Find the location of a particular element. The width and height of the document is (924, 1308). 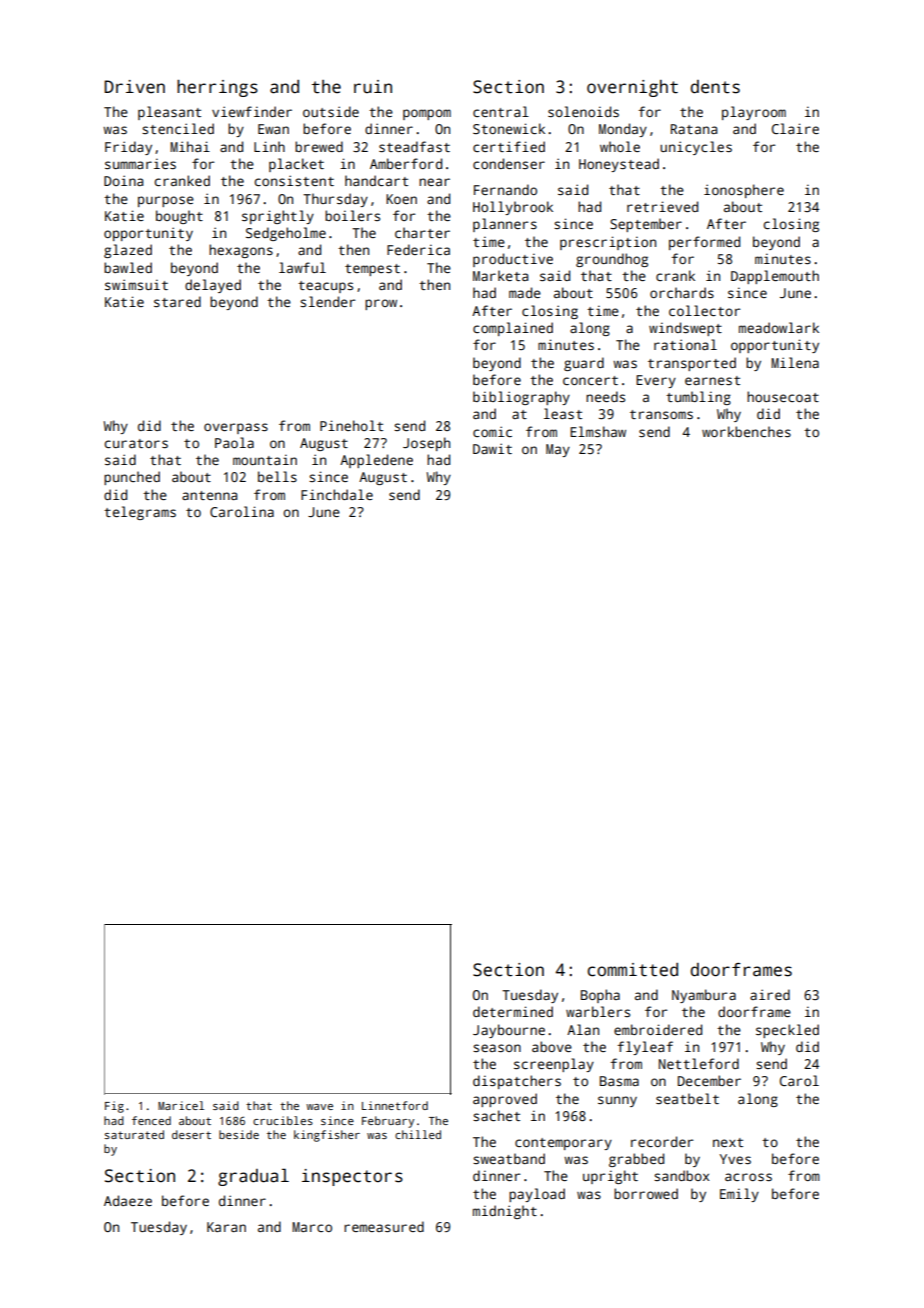

Finchdale is located at coordinates (337, 494).
